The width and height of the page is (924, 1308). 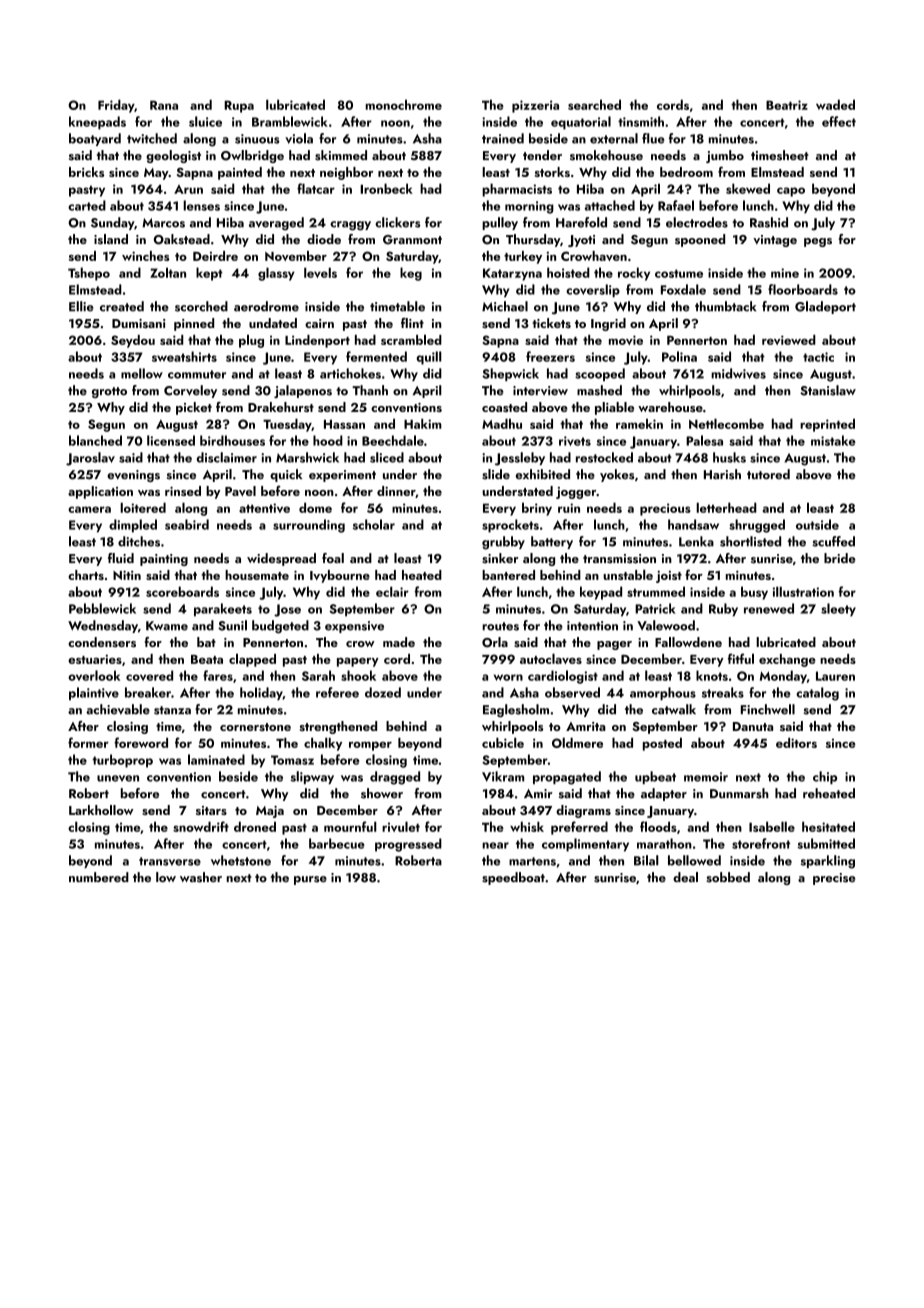 I want to click on fitful, so click(x=741, y=658).
